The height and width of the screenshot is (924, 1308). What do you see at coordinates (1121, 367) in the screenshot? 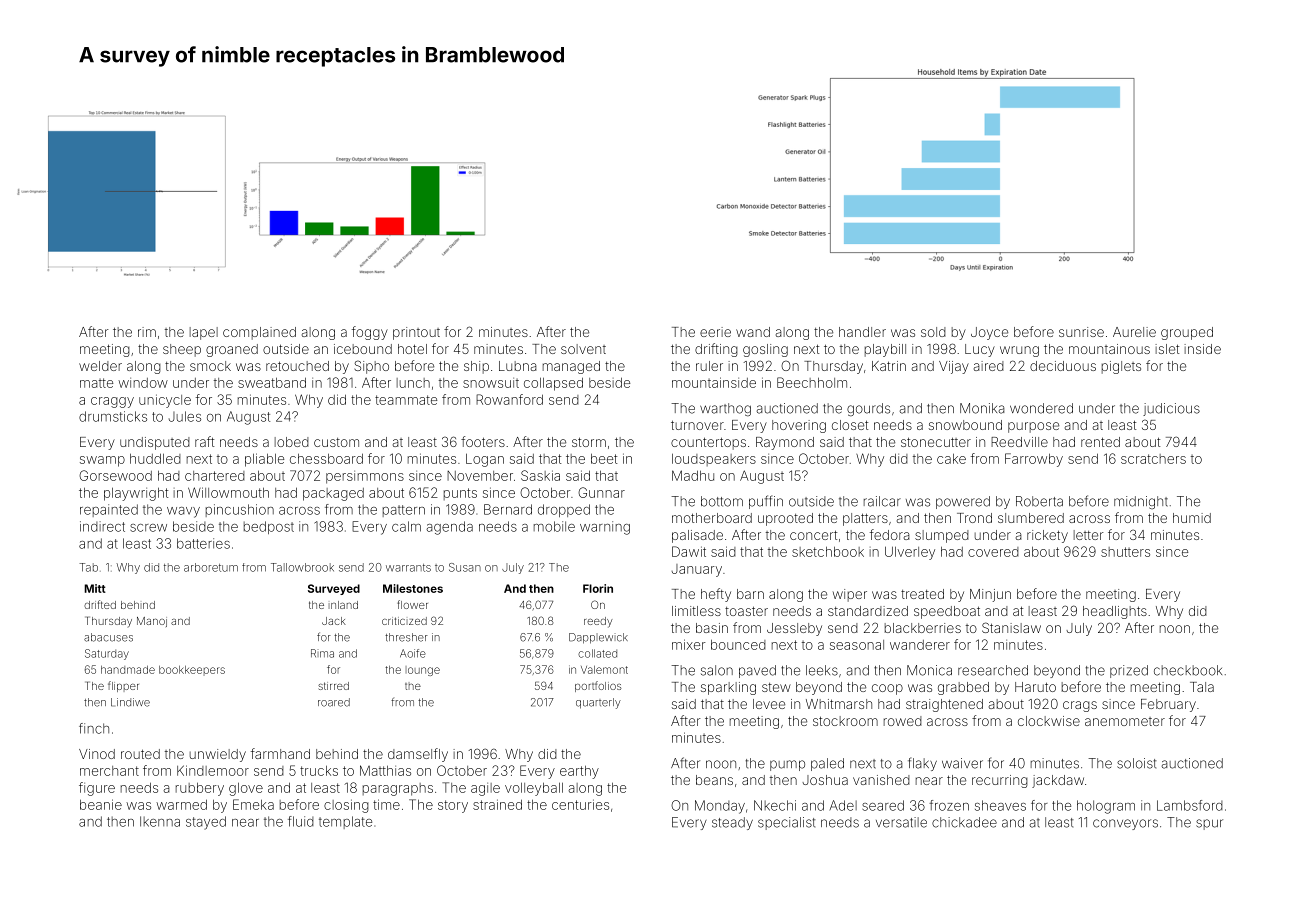
I see `piglets` at bounding box center [1121, 367].
